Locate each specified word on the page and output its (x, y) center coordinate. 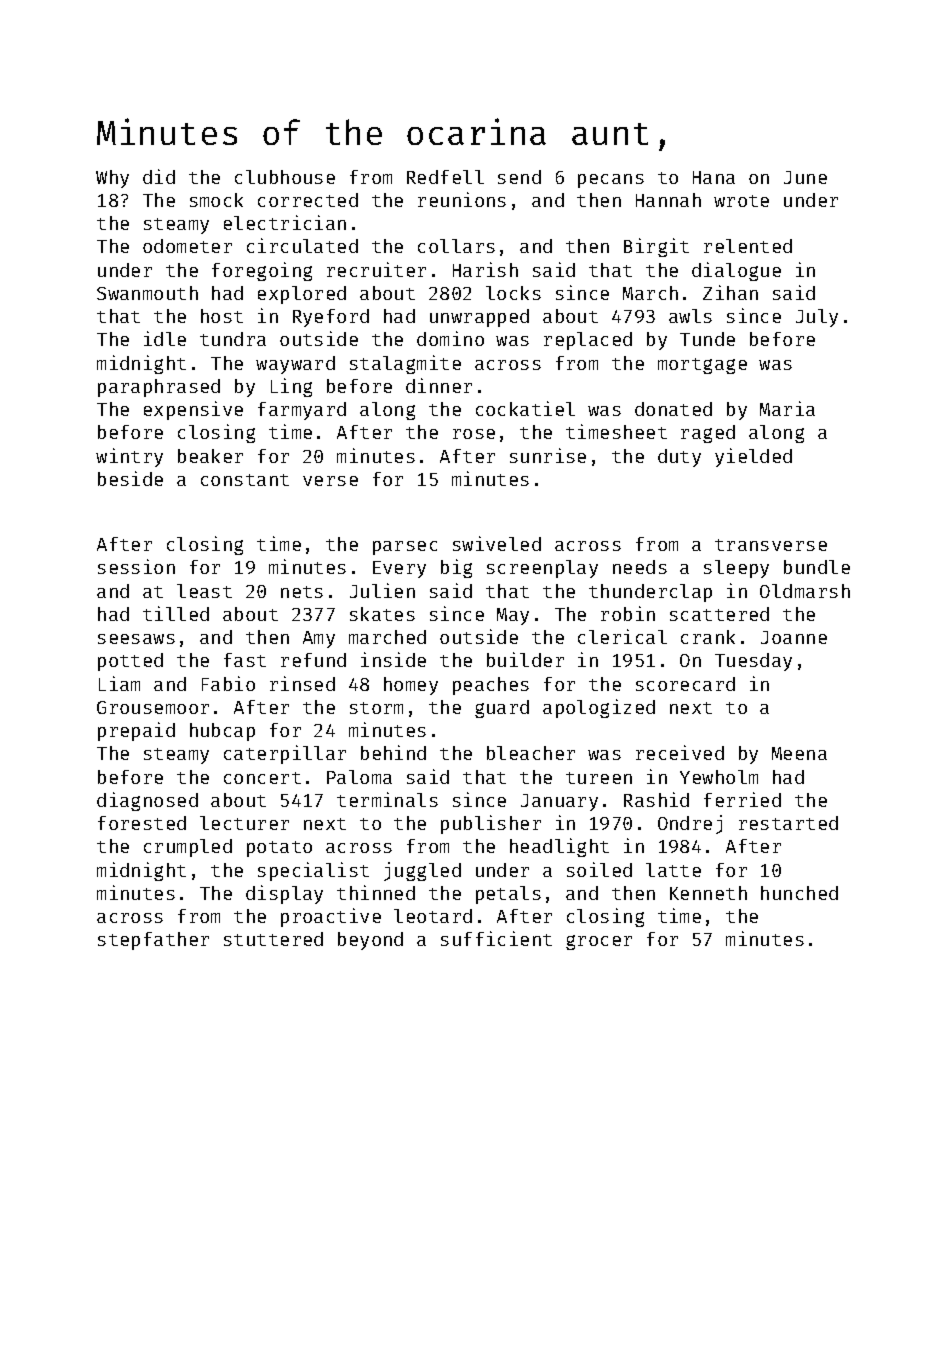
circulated (302, 245)
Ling (291, 387)
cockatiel (525, 408)
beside (130, 478)
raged (708, 434)
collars (456, 246)
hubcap (222, 732)
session (136, 566)
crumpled (188, 848)
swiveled (497, 543)
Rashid (656, 799)
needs (640, 567)
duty (679, 458)
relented (748, 246)
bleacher (531, 753)
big (456, 568)
